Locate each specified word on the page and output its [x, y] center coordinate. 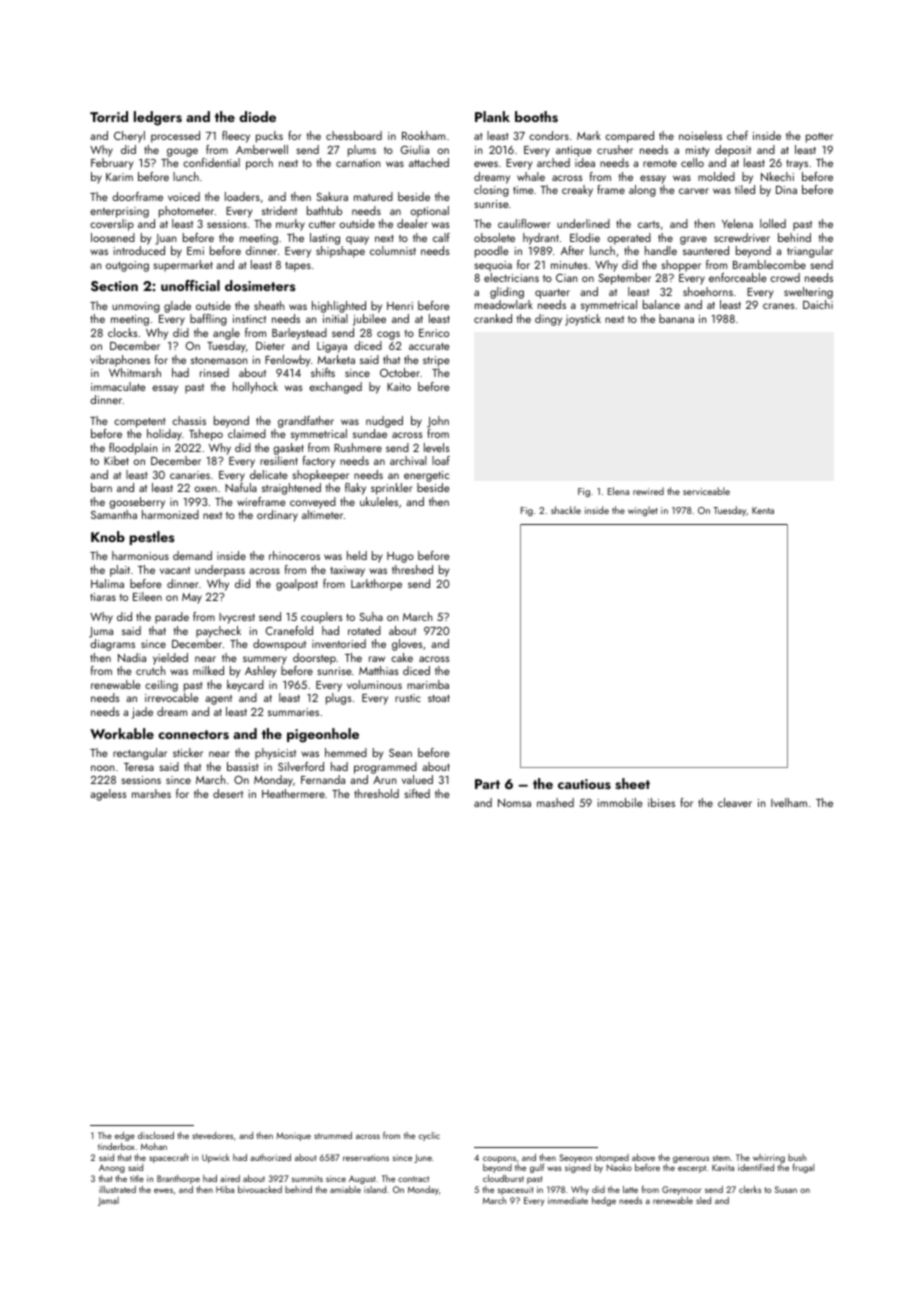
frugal [803, 1168]
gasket [288, 449]
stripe [436, 361]
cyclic [429, 1136]
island [375, 1189]
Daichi [818, 304]
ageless [108, 795]
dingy [548, 320]
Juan [166, 239]
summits [307, 1178]
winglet [643, 511]
